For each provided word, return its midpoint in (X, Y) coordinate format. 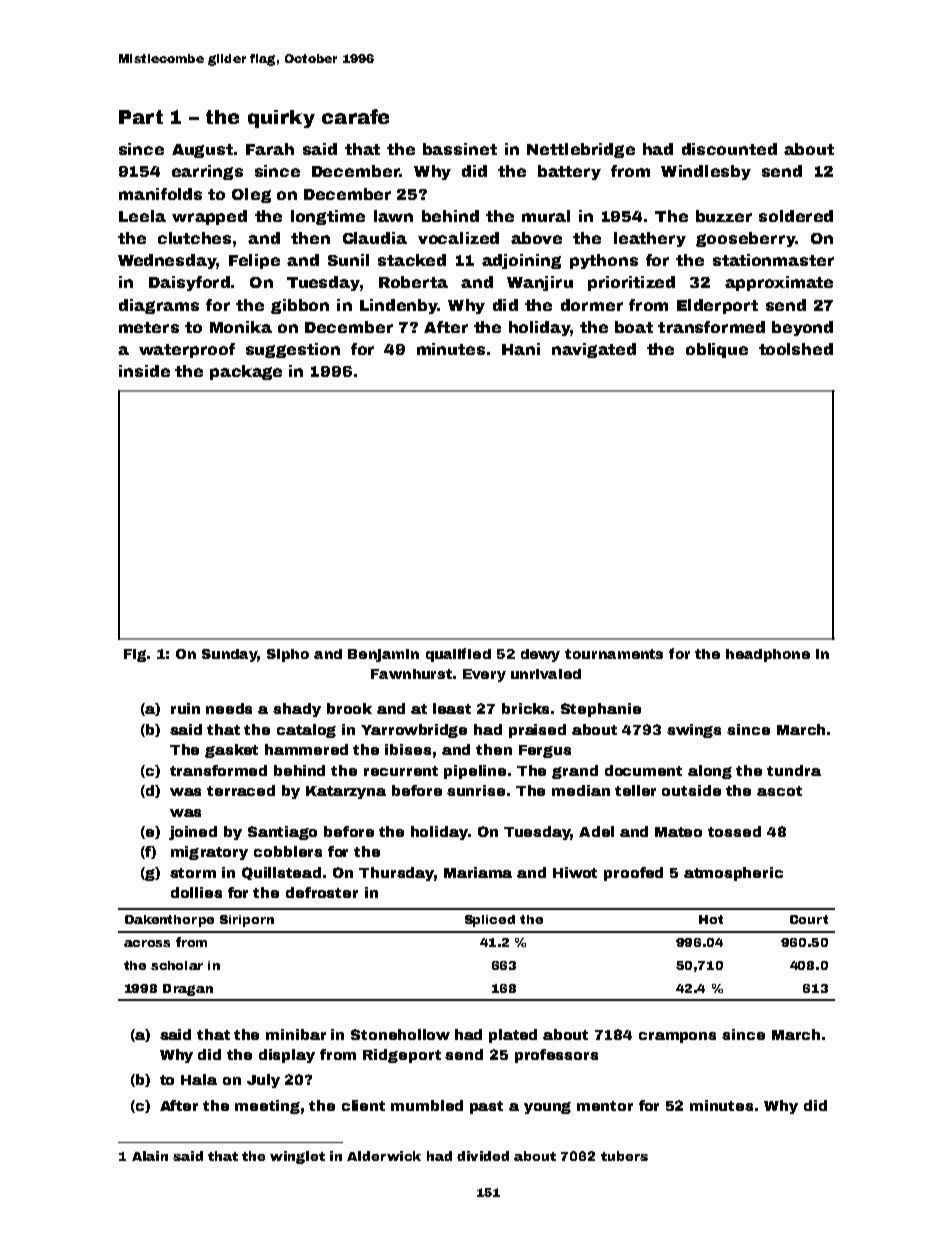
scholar (177, 965)
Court (809, 919)
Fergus (545, 751)
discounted (729, 149)
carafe (355, 116)
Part (141, 117)
